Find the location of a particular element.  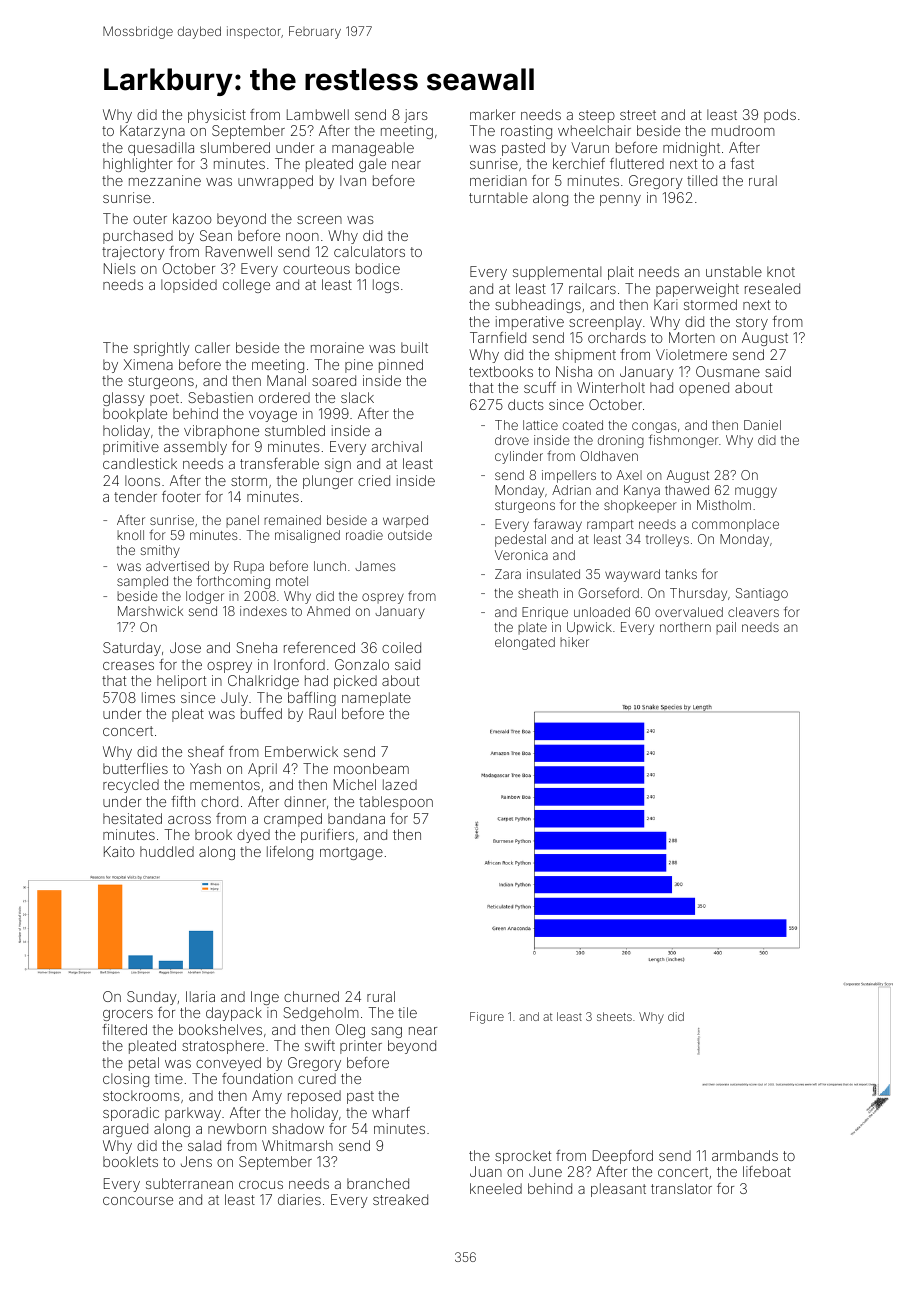

Winterholt is located at coordinates (611, 387).
